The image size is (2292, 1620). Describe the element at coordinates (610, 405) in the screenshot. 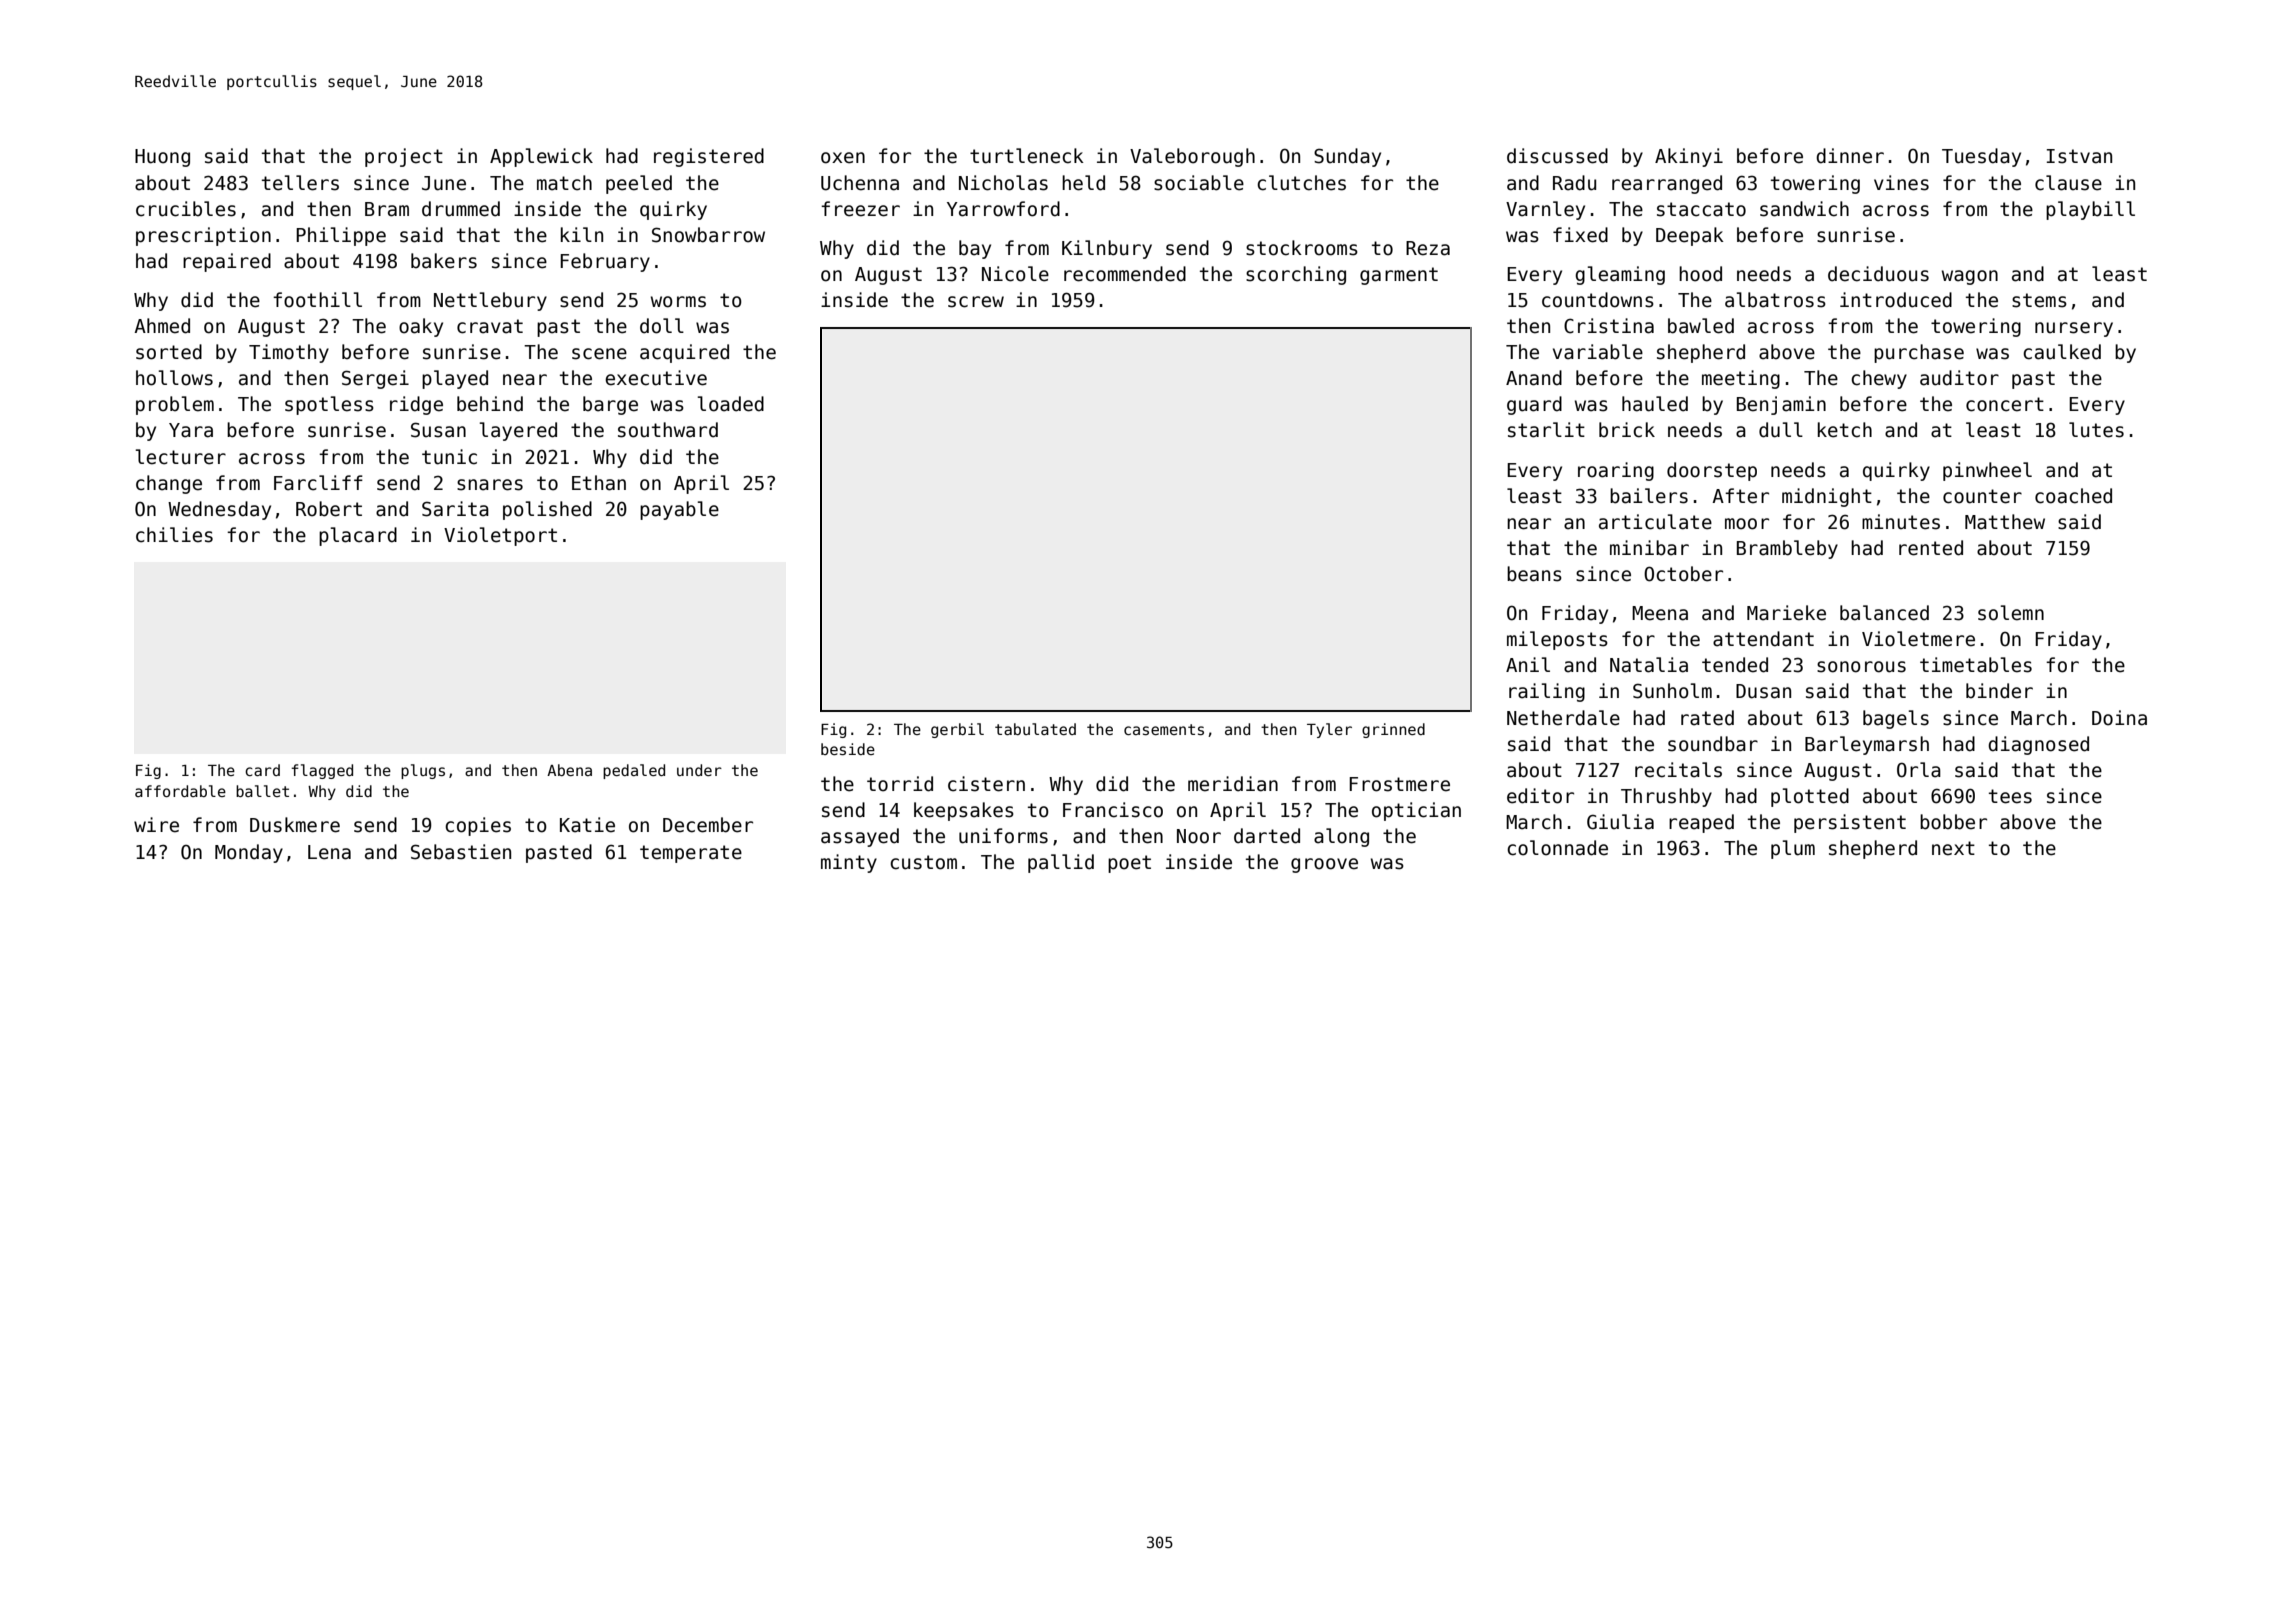

I see `barge` at that location.
